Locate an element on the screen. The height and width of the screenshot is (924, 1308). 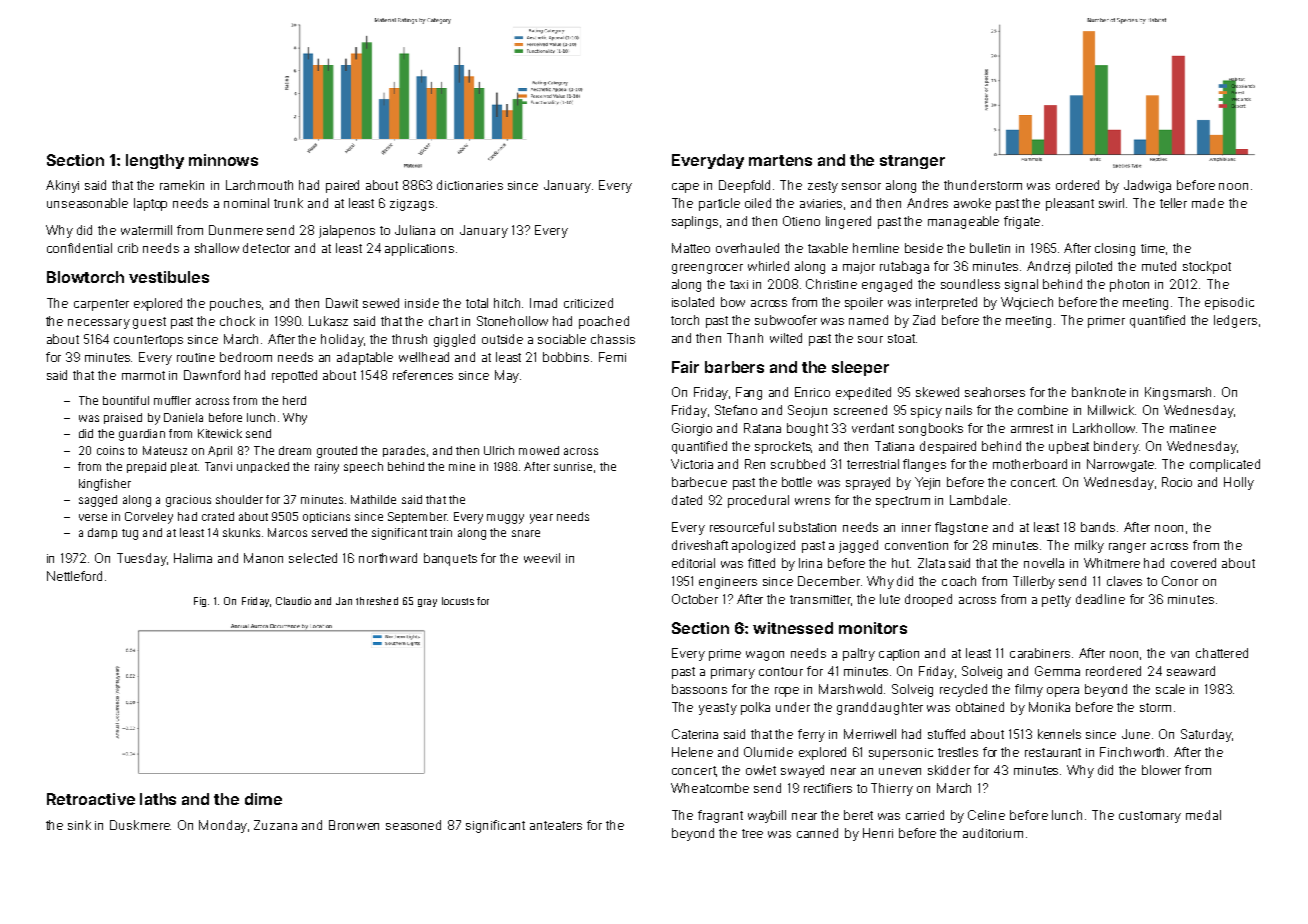
saplings is located at coordinates (695, 222).
